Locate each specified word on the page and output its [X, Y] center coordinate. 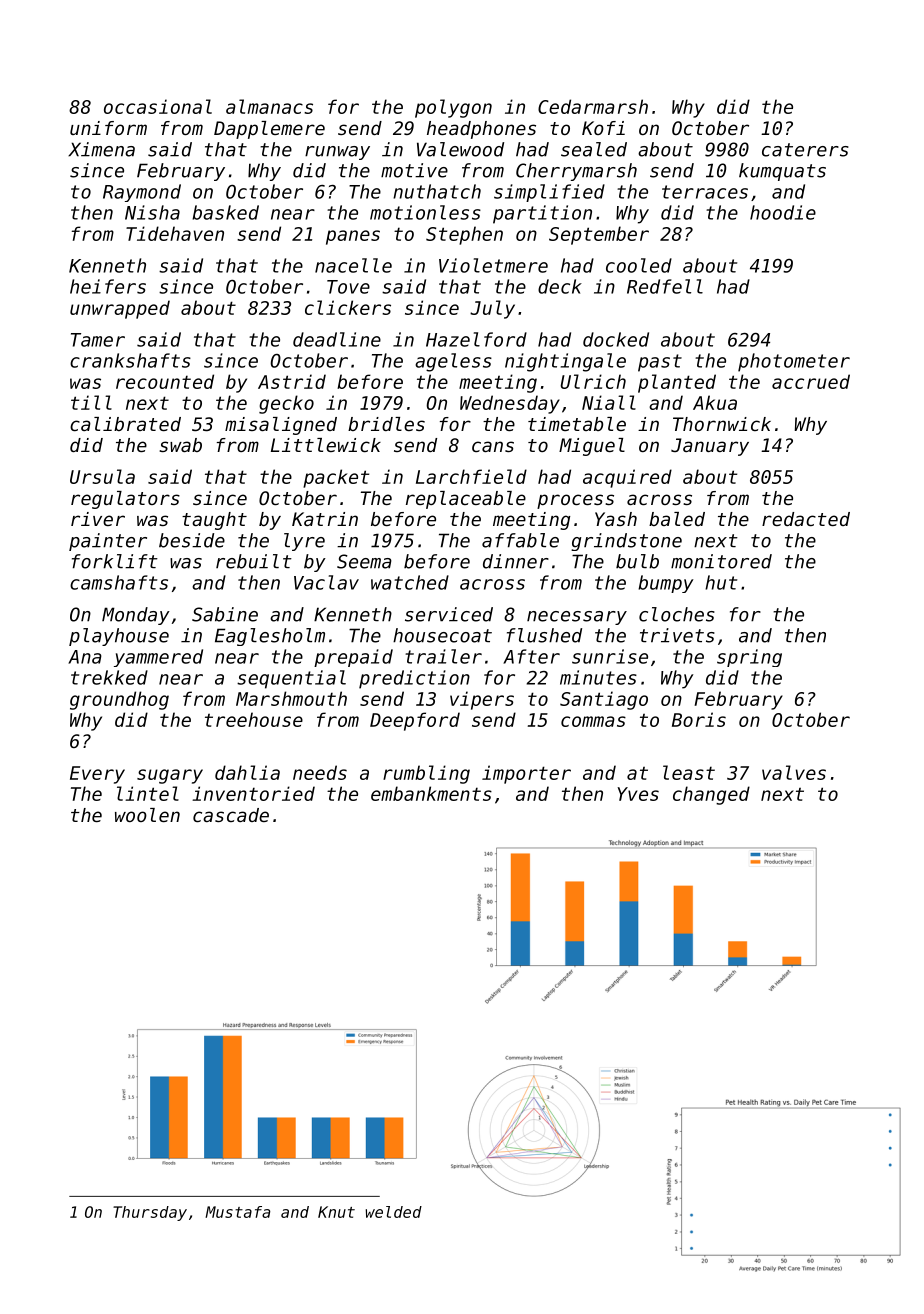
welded [394, 1212]
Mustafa [237, 1212]
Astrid [292, 381]
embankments [431, 793]
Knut [336, 1212]
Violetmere [493, 265]
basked [225, 212]
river [98, 519]
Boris [699, 719]
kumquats [782, 172]
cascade [231, 815]
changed [711, 795]
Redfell [665, 286]
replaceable [466, 500]
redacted [806, 519]
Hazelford [476, 339]
